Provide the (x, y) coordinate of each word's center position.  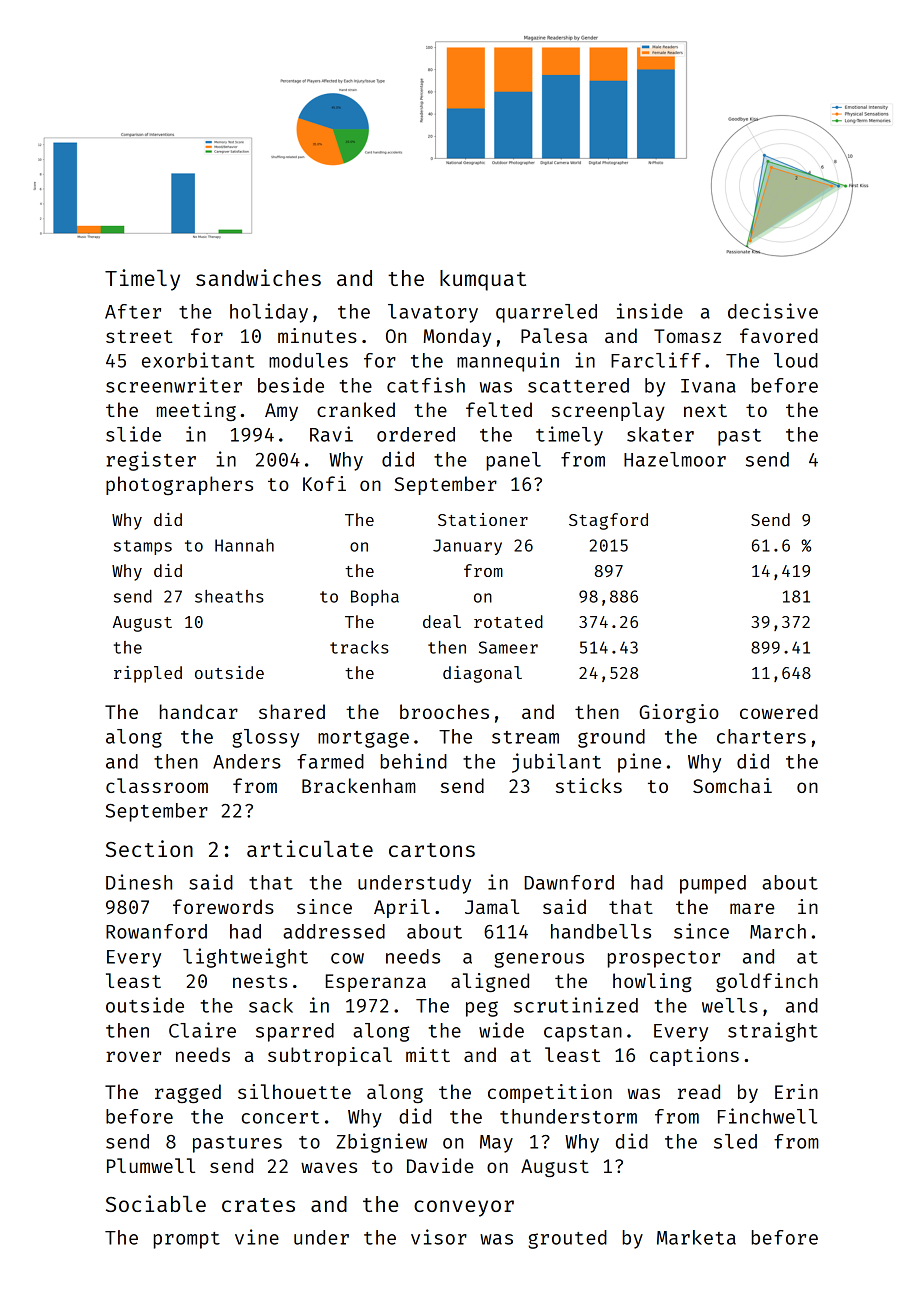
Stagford (608, 521)
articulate (310, 848)
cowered (779, 711)
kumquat (483, 280)
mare (752, 908)
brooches (444, 711)
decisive (773, 311)
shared (292, 711)
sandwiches (258, 277)
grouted (567, 1239)
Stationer (483, 519)
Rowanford (156, 931)
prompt (186, 1240)
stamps (143, 547)
